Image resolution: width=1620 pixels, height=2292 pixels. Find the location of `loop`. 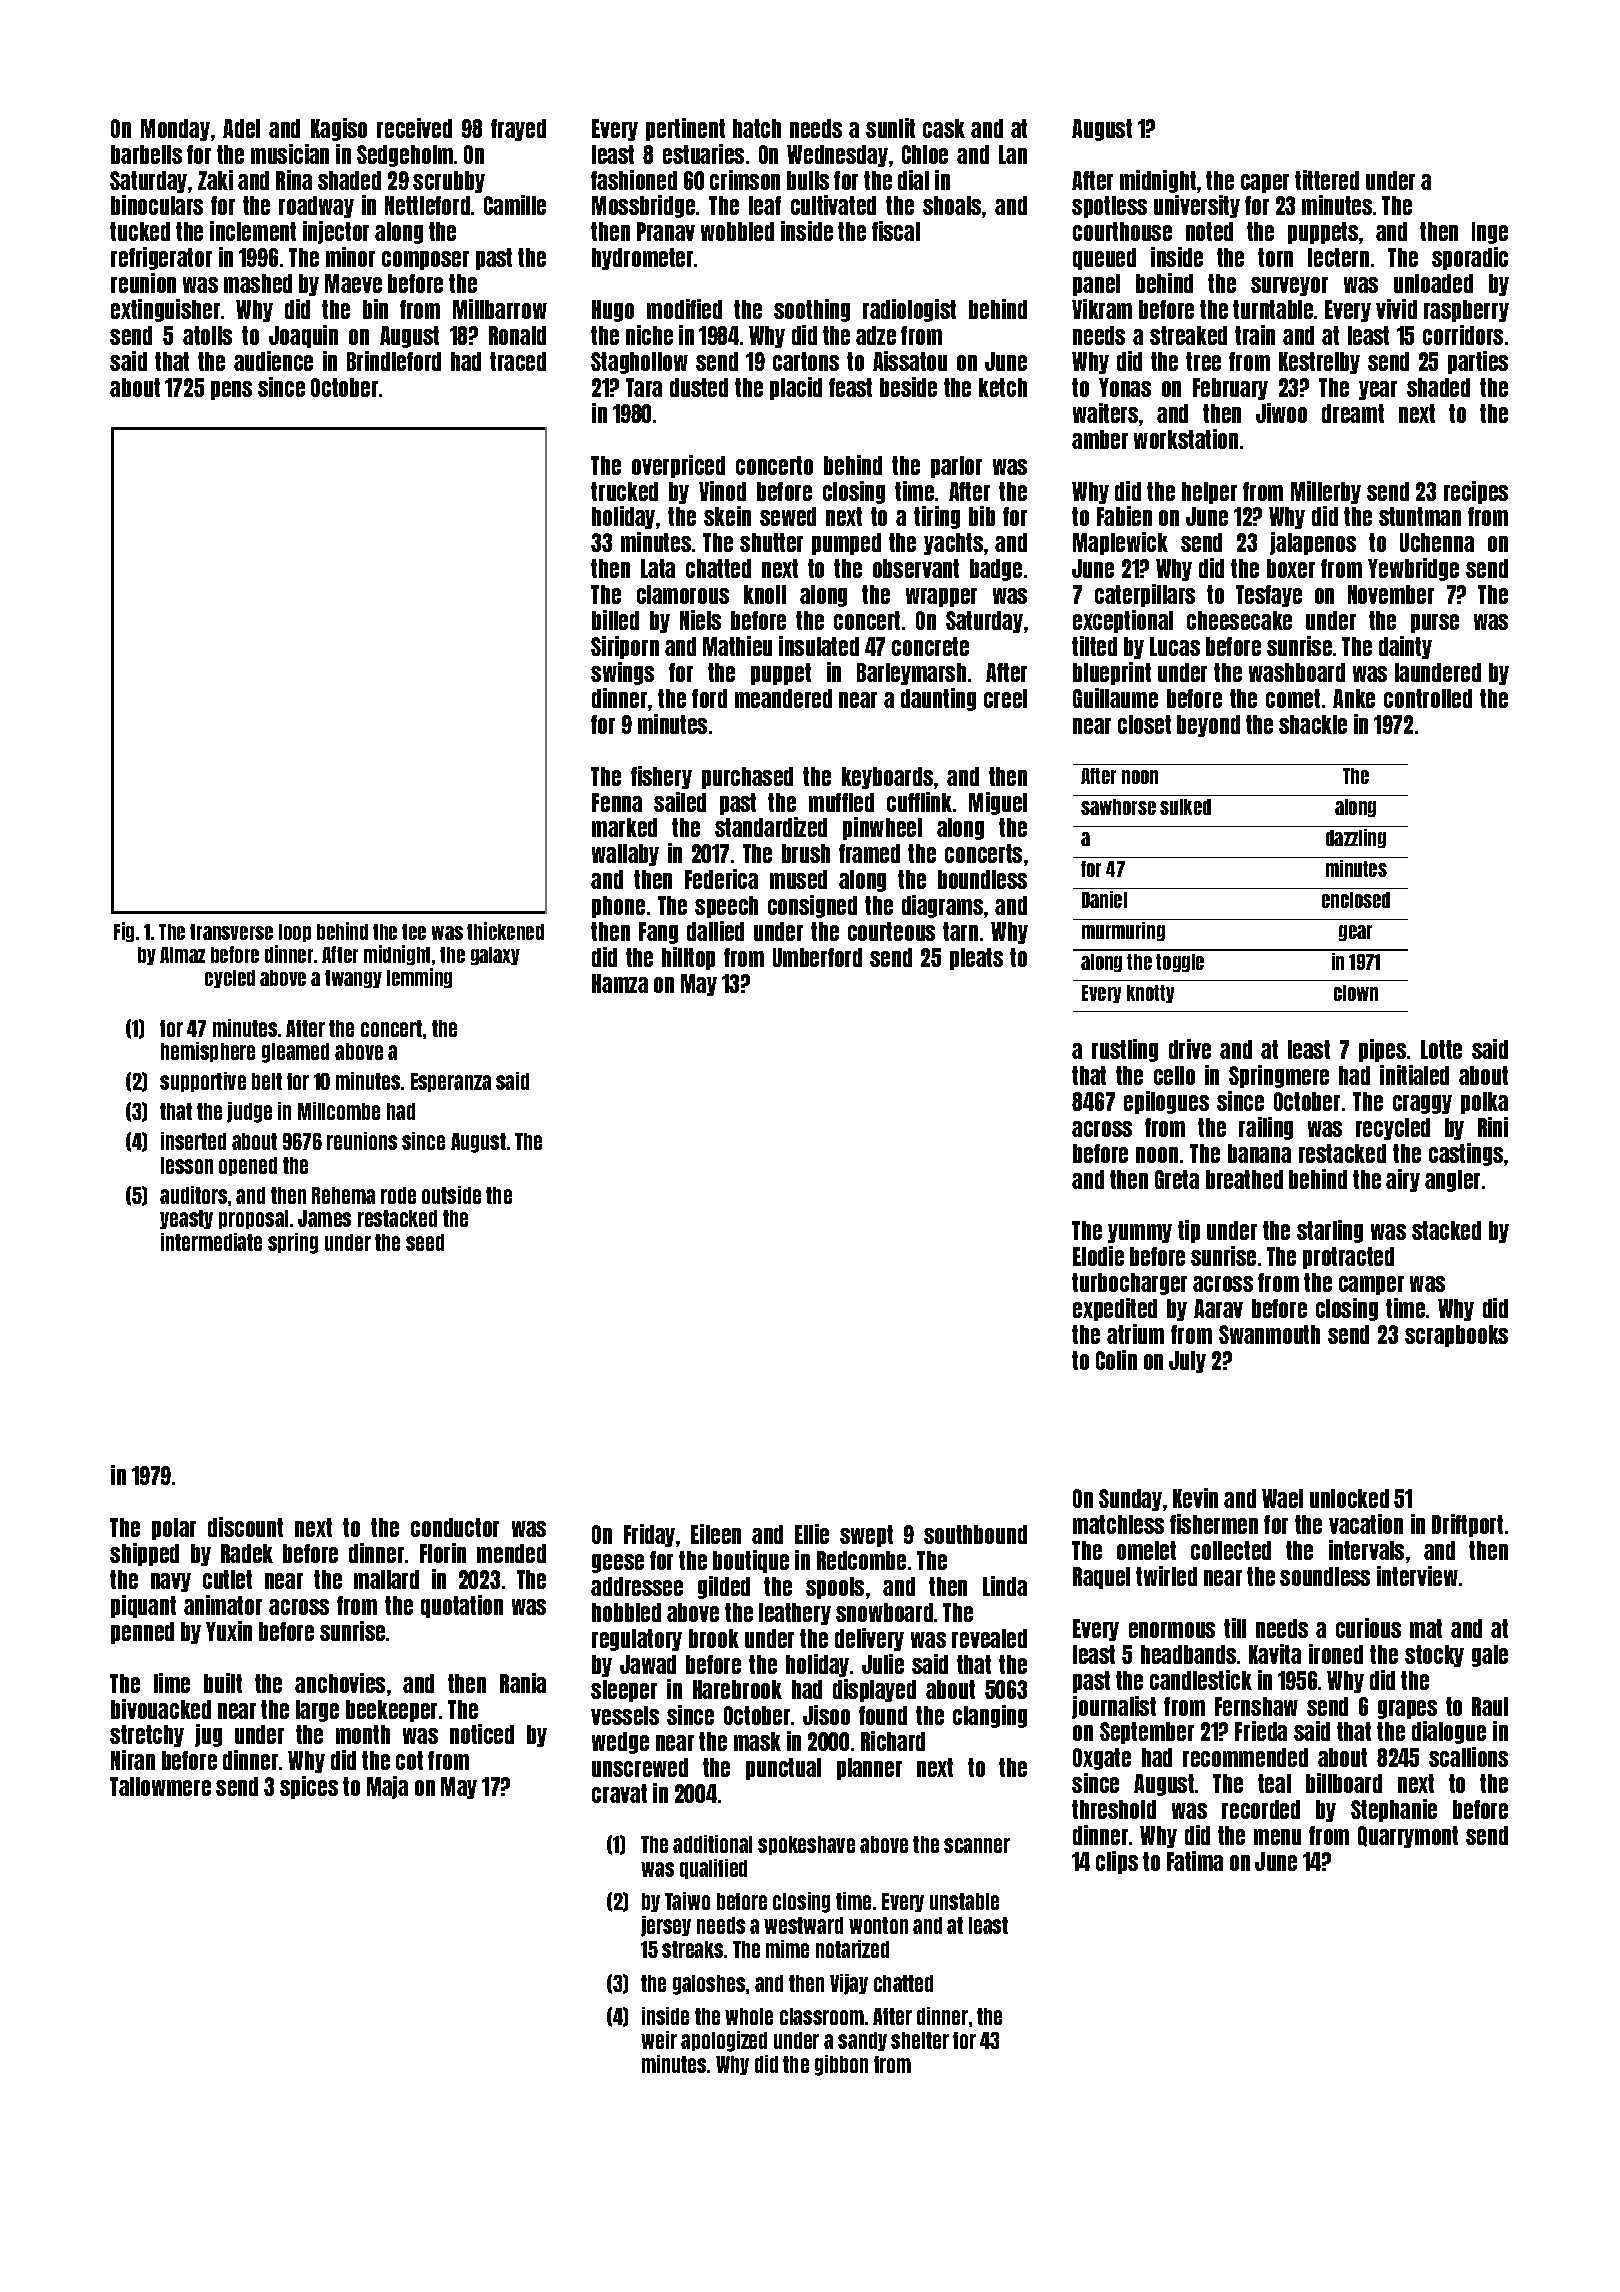

loop is located at coordinates (295, 933).
